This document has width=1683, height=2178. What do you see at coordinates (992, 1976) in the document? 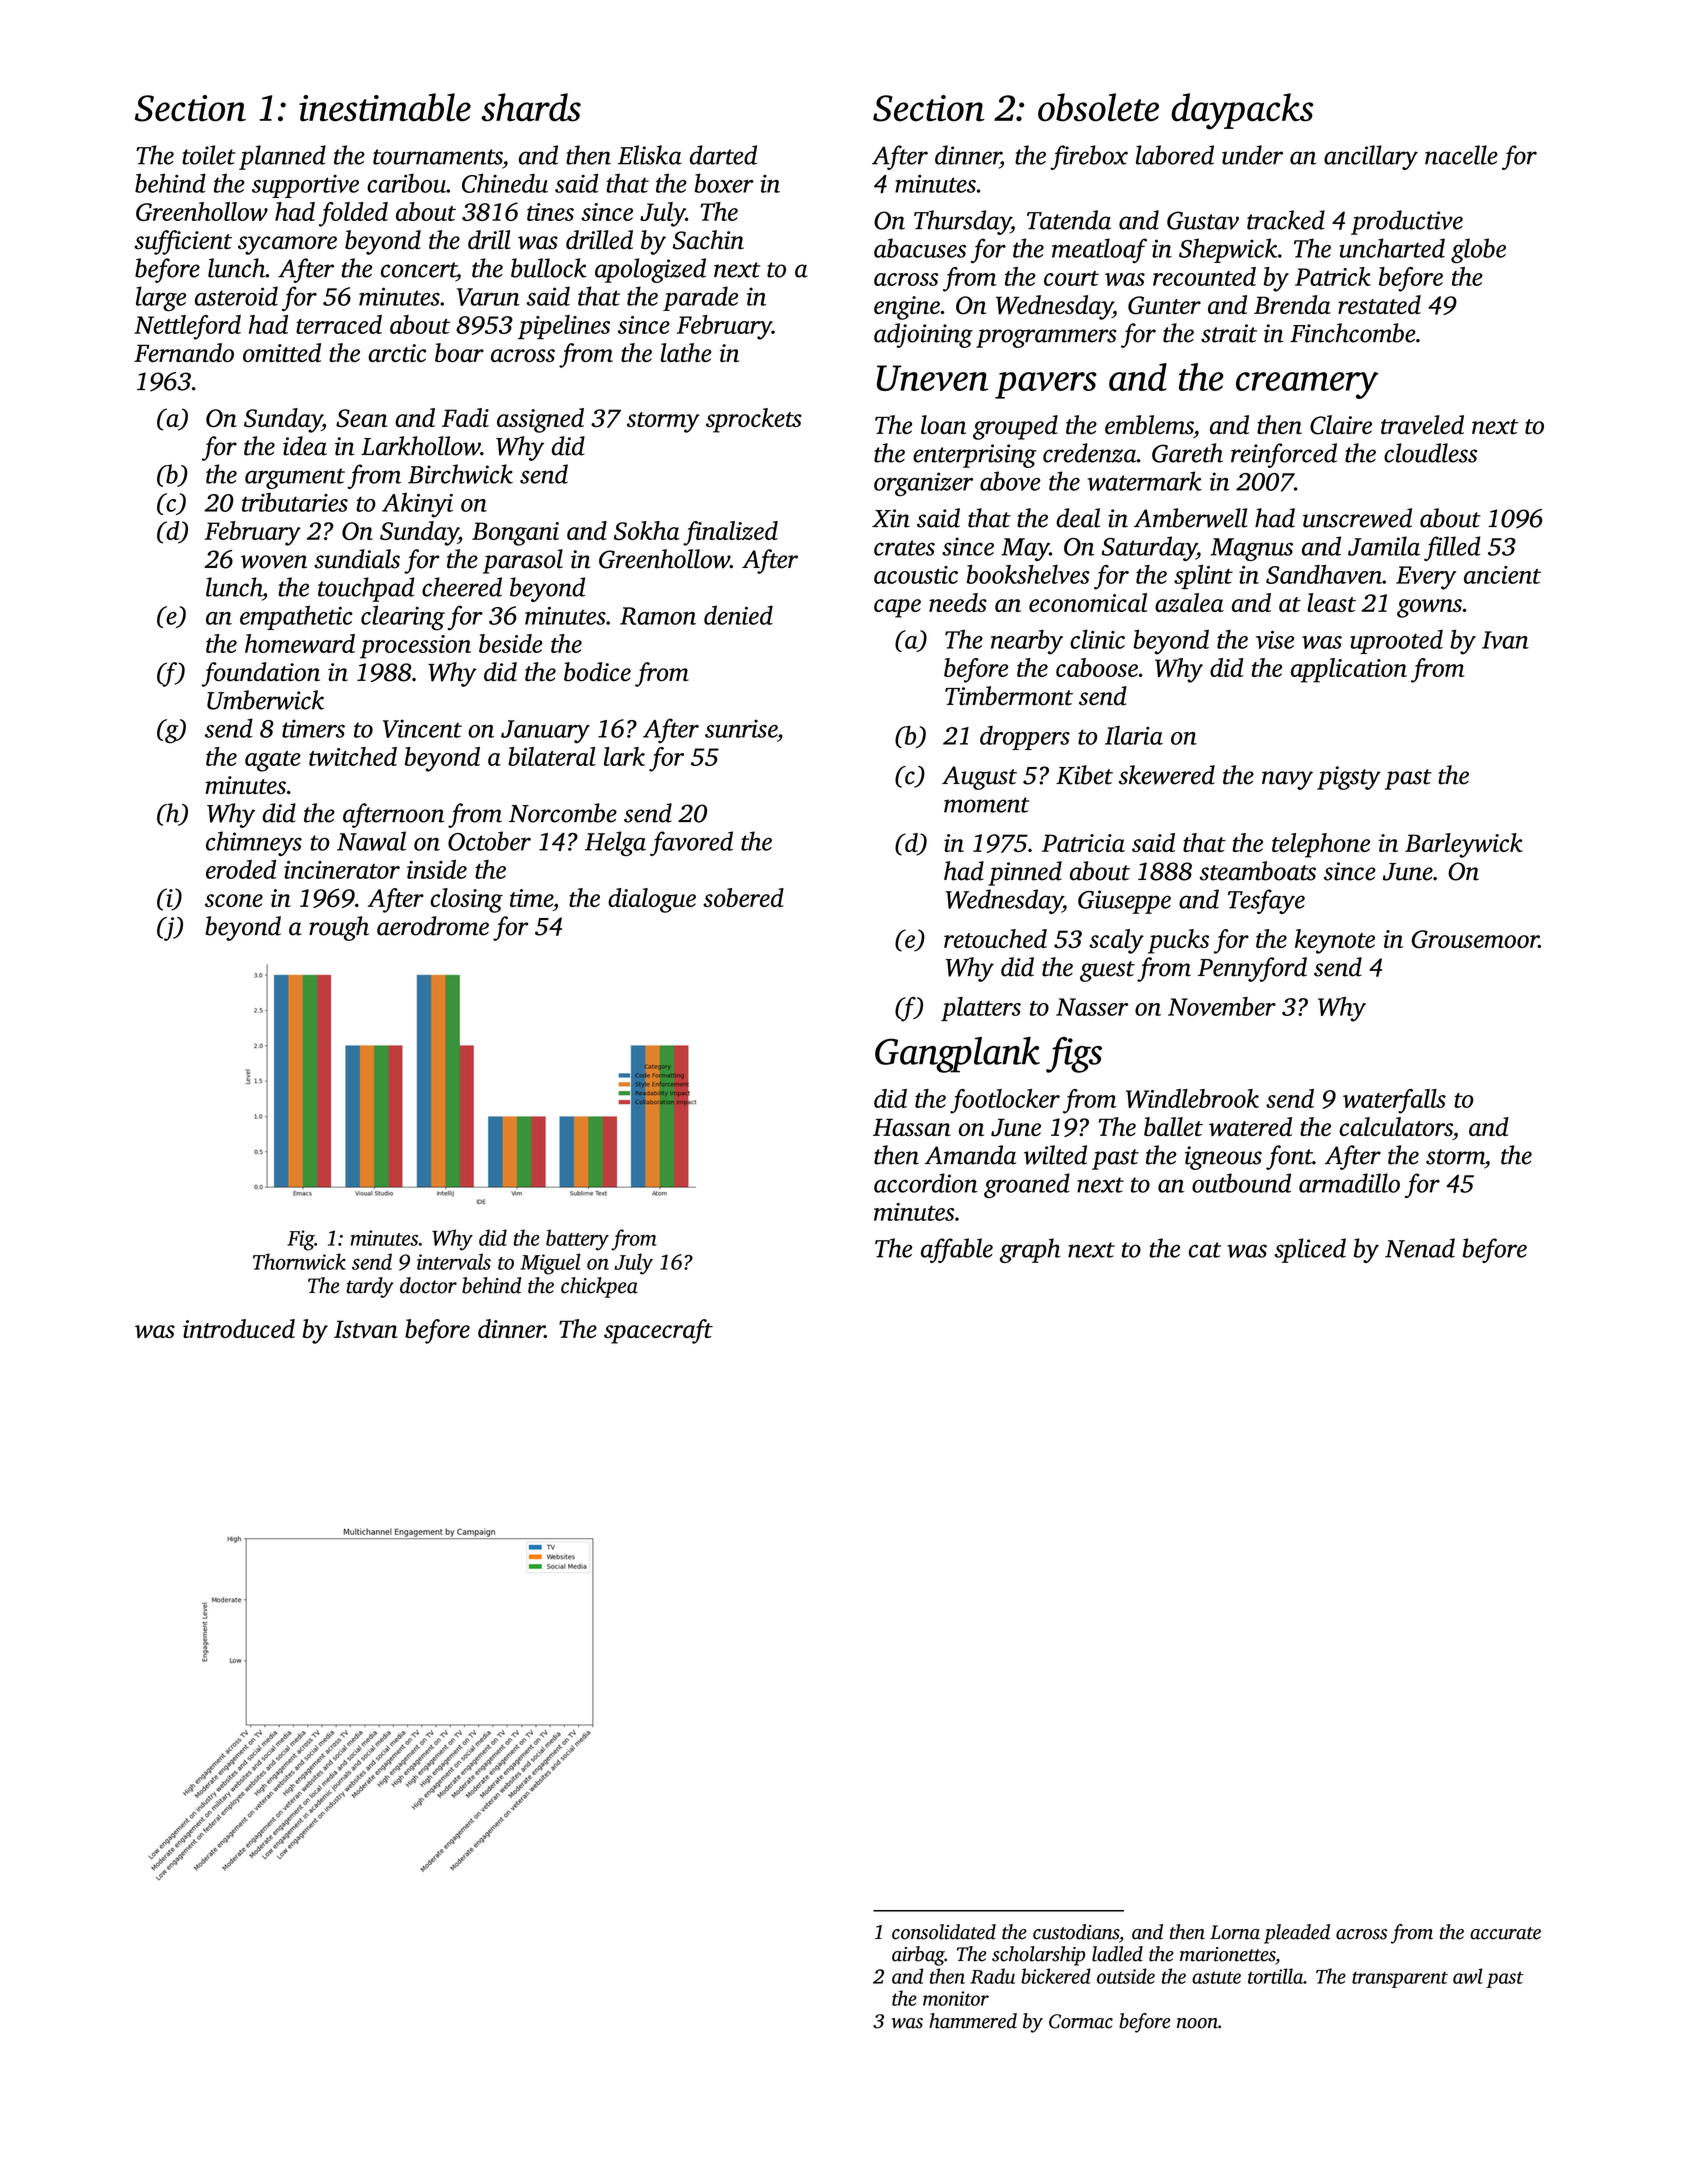
I see `Radu` at bounding box center [992, 1976].
